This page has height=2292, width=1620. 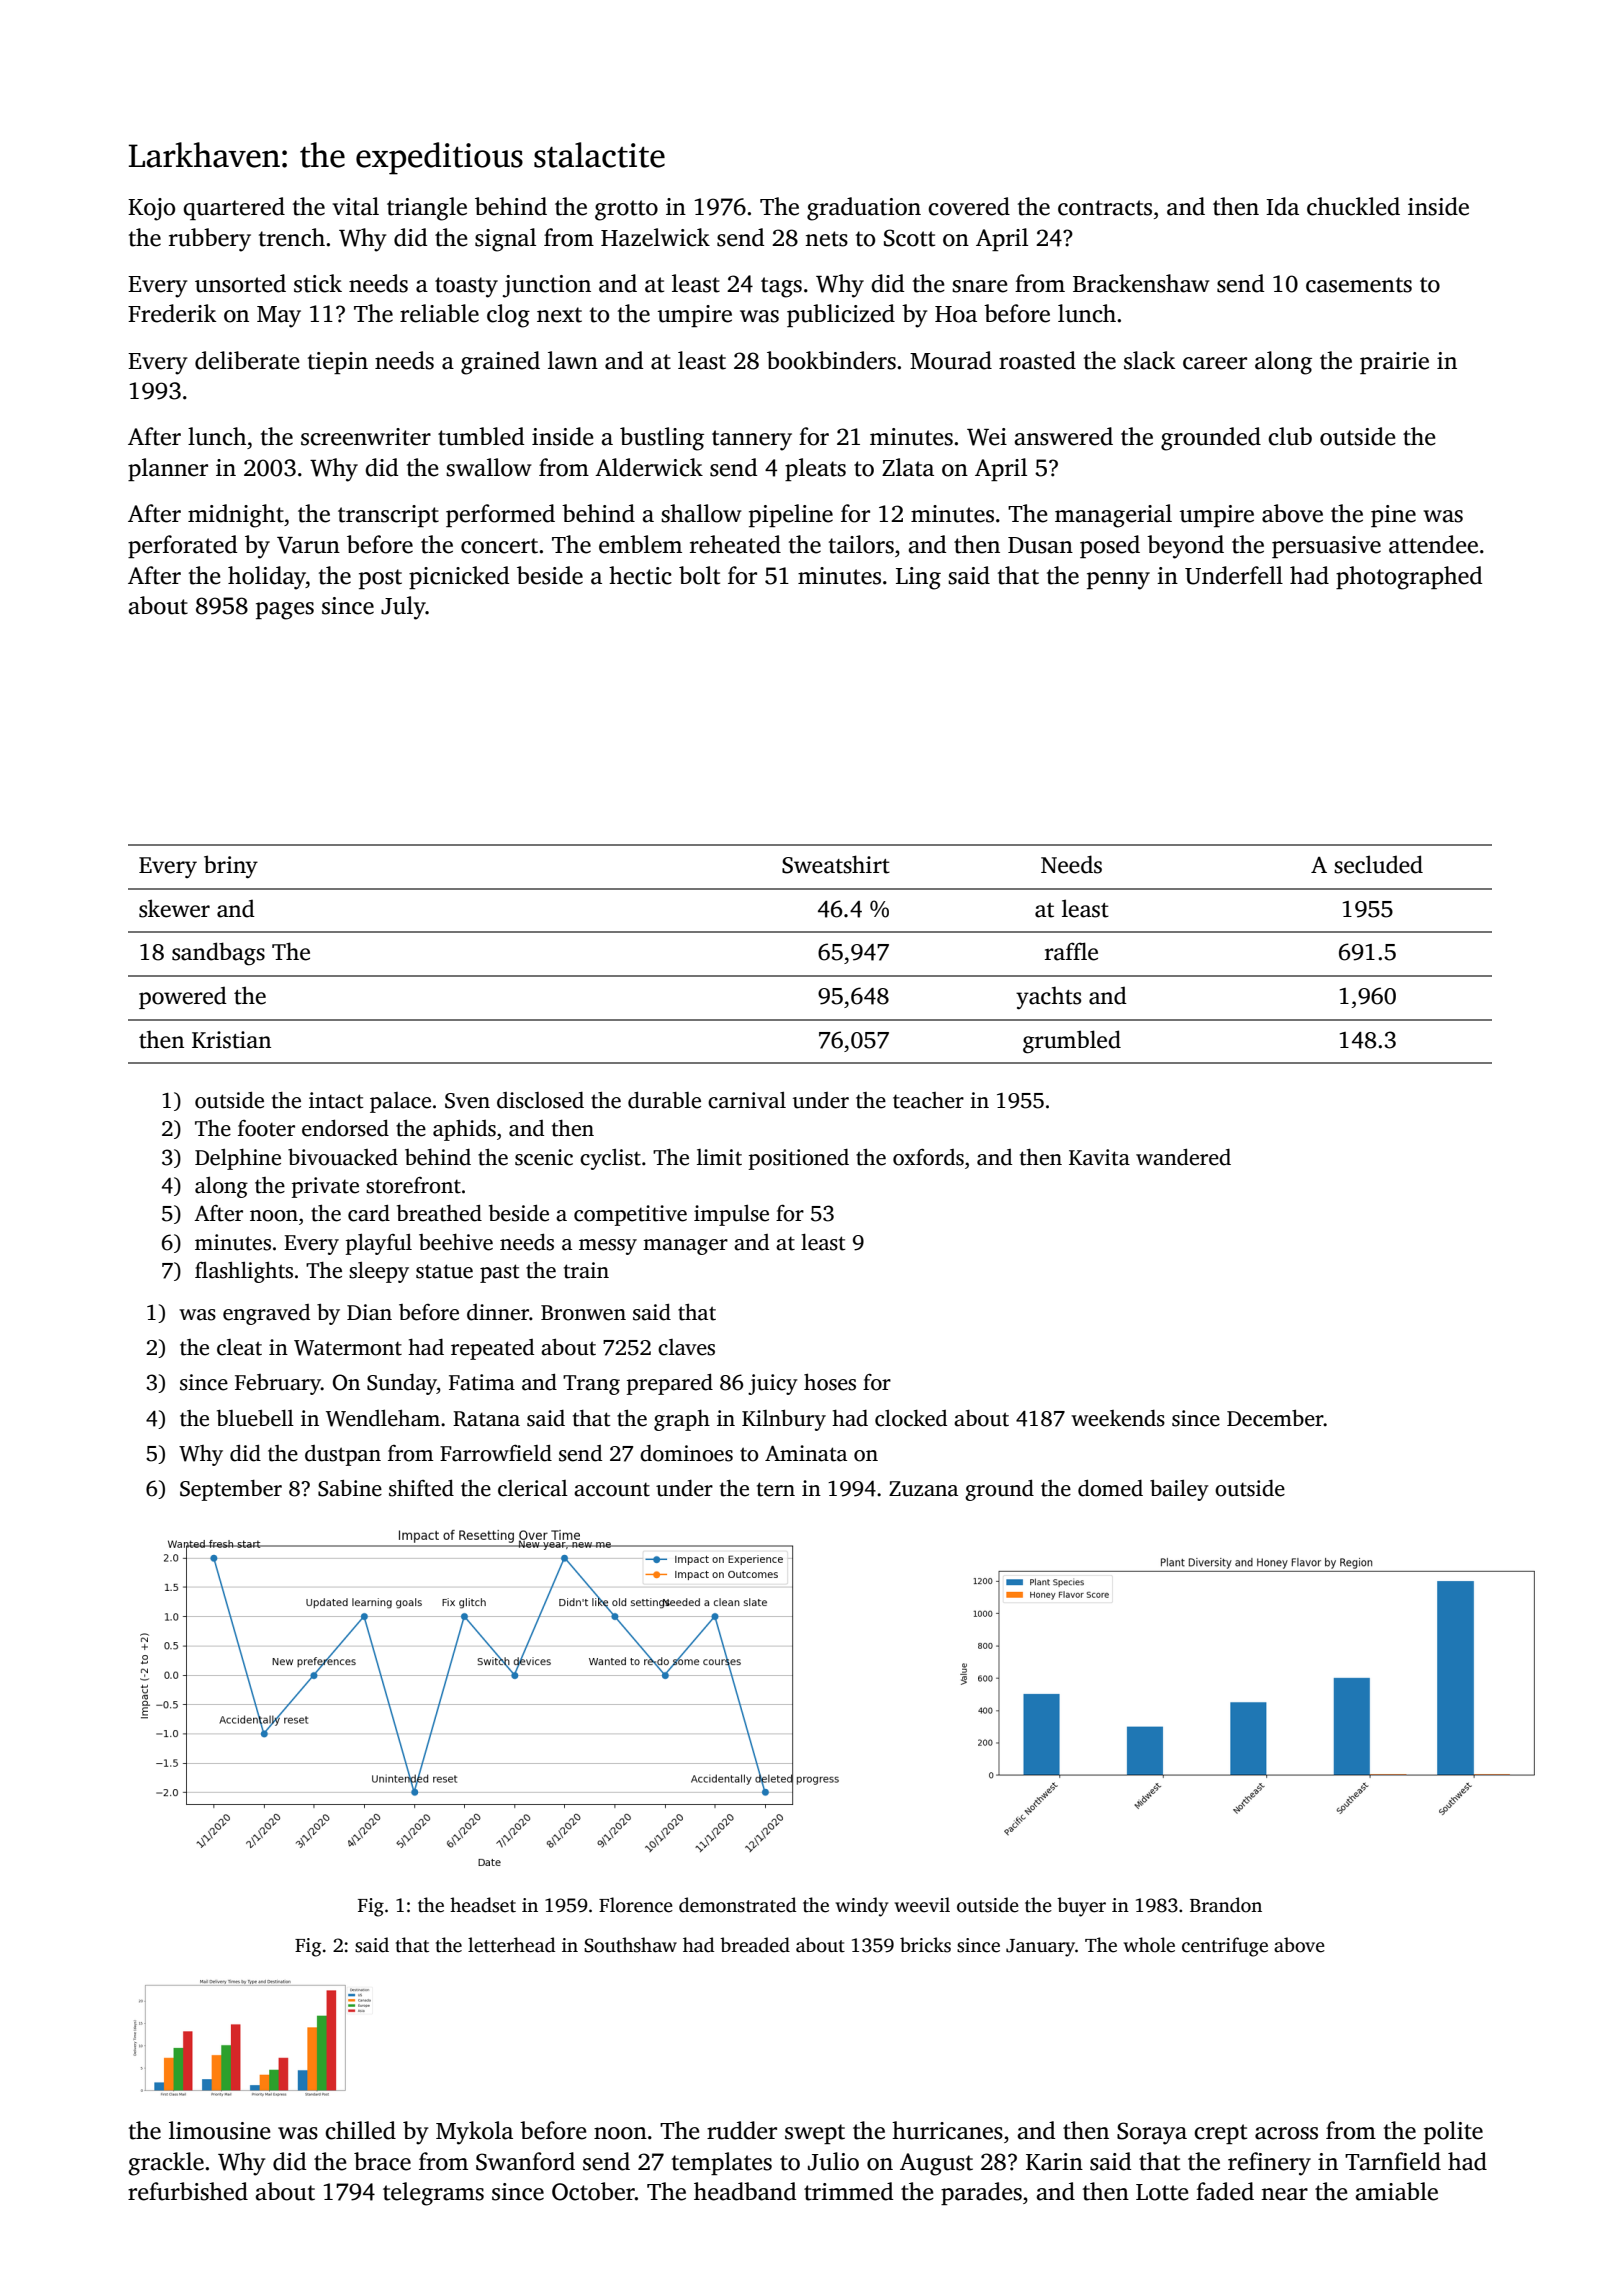 I want to click on bailey, so click(x=1179, y=1490).
